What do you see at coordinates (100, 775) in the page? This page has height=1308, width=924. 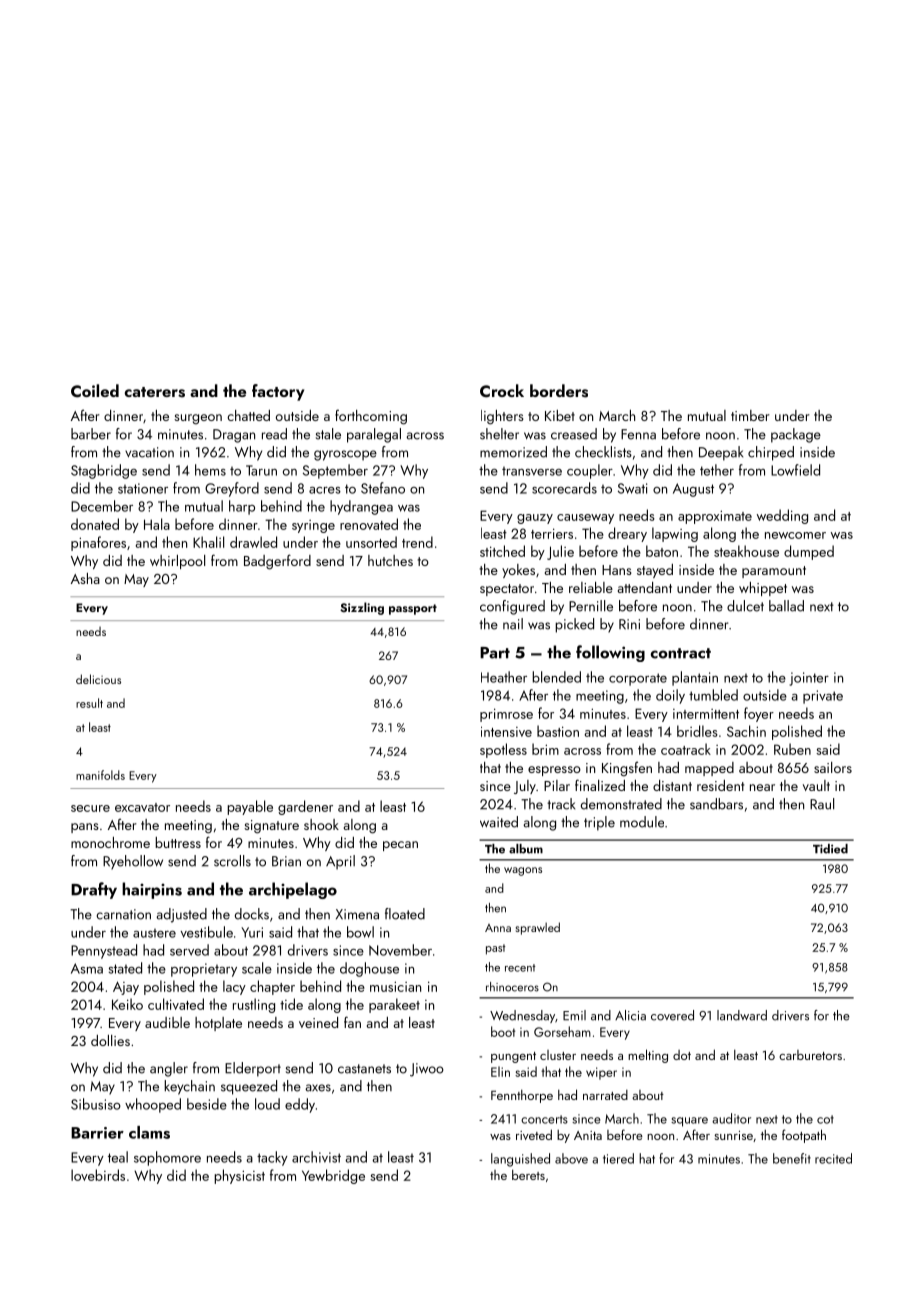 I see `manifolds` at bounding box center [100, 775].
